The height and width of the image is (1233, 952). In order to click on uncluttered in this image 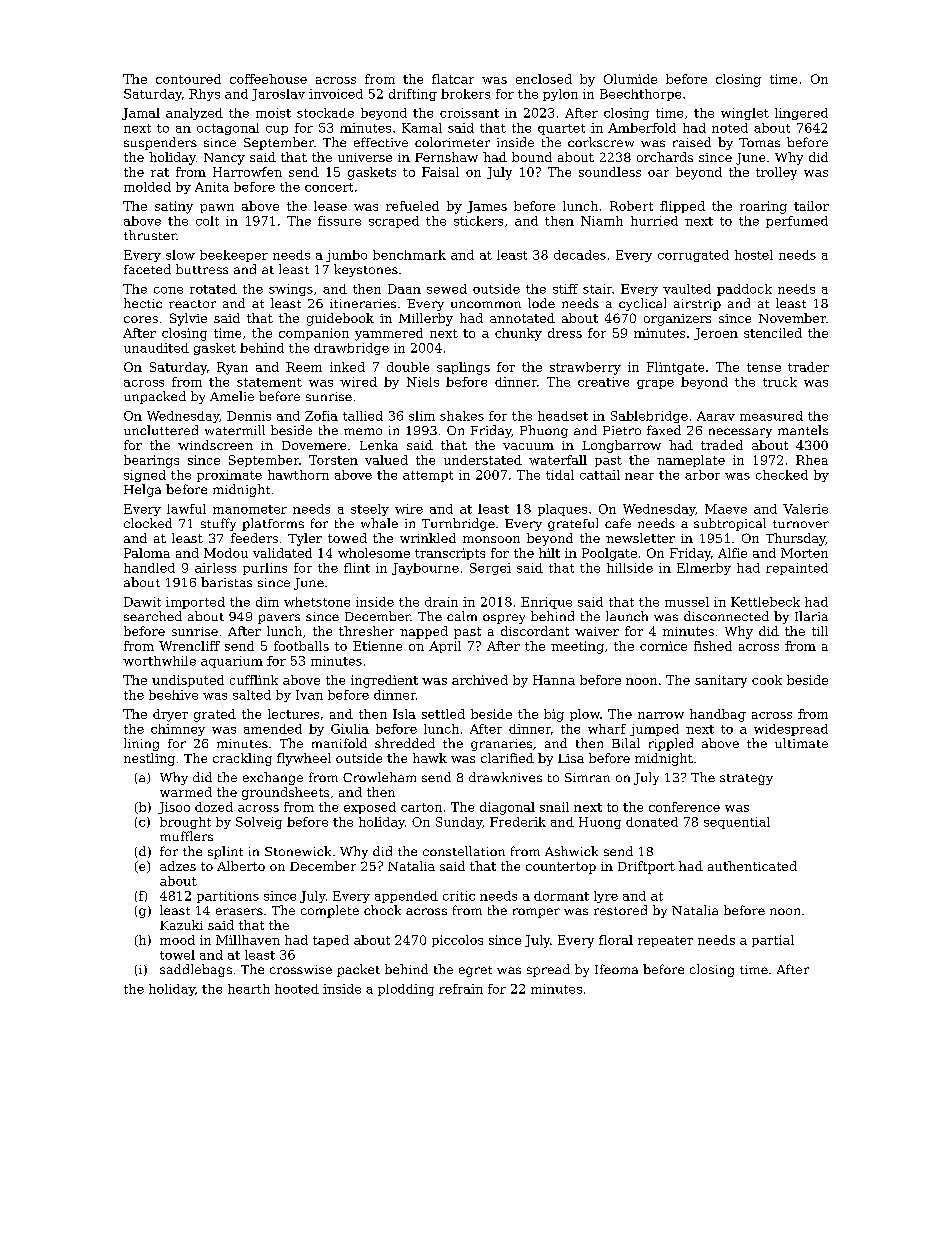, I will do `click(161, 430)`.
